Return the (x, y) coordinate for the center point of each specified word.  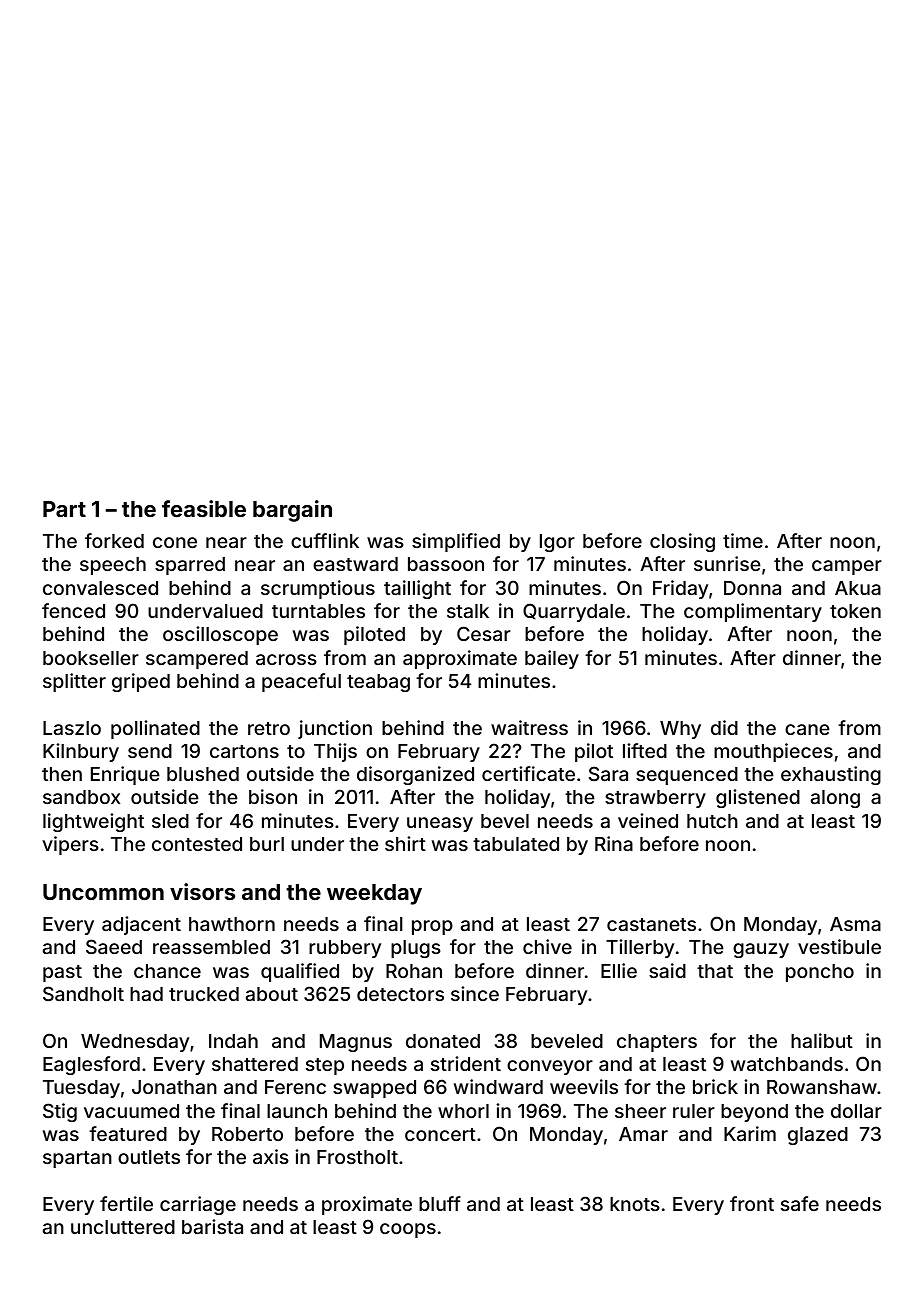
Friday (680, 589)
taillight (417, 589)
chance (167, 971)
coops (408, 1230)
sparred (190, 566)
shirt (405, 843)
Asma (855, 924)
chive (547, 946)
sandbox (81, 797)
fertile (126, 1203)
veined (648, 820)
